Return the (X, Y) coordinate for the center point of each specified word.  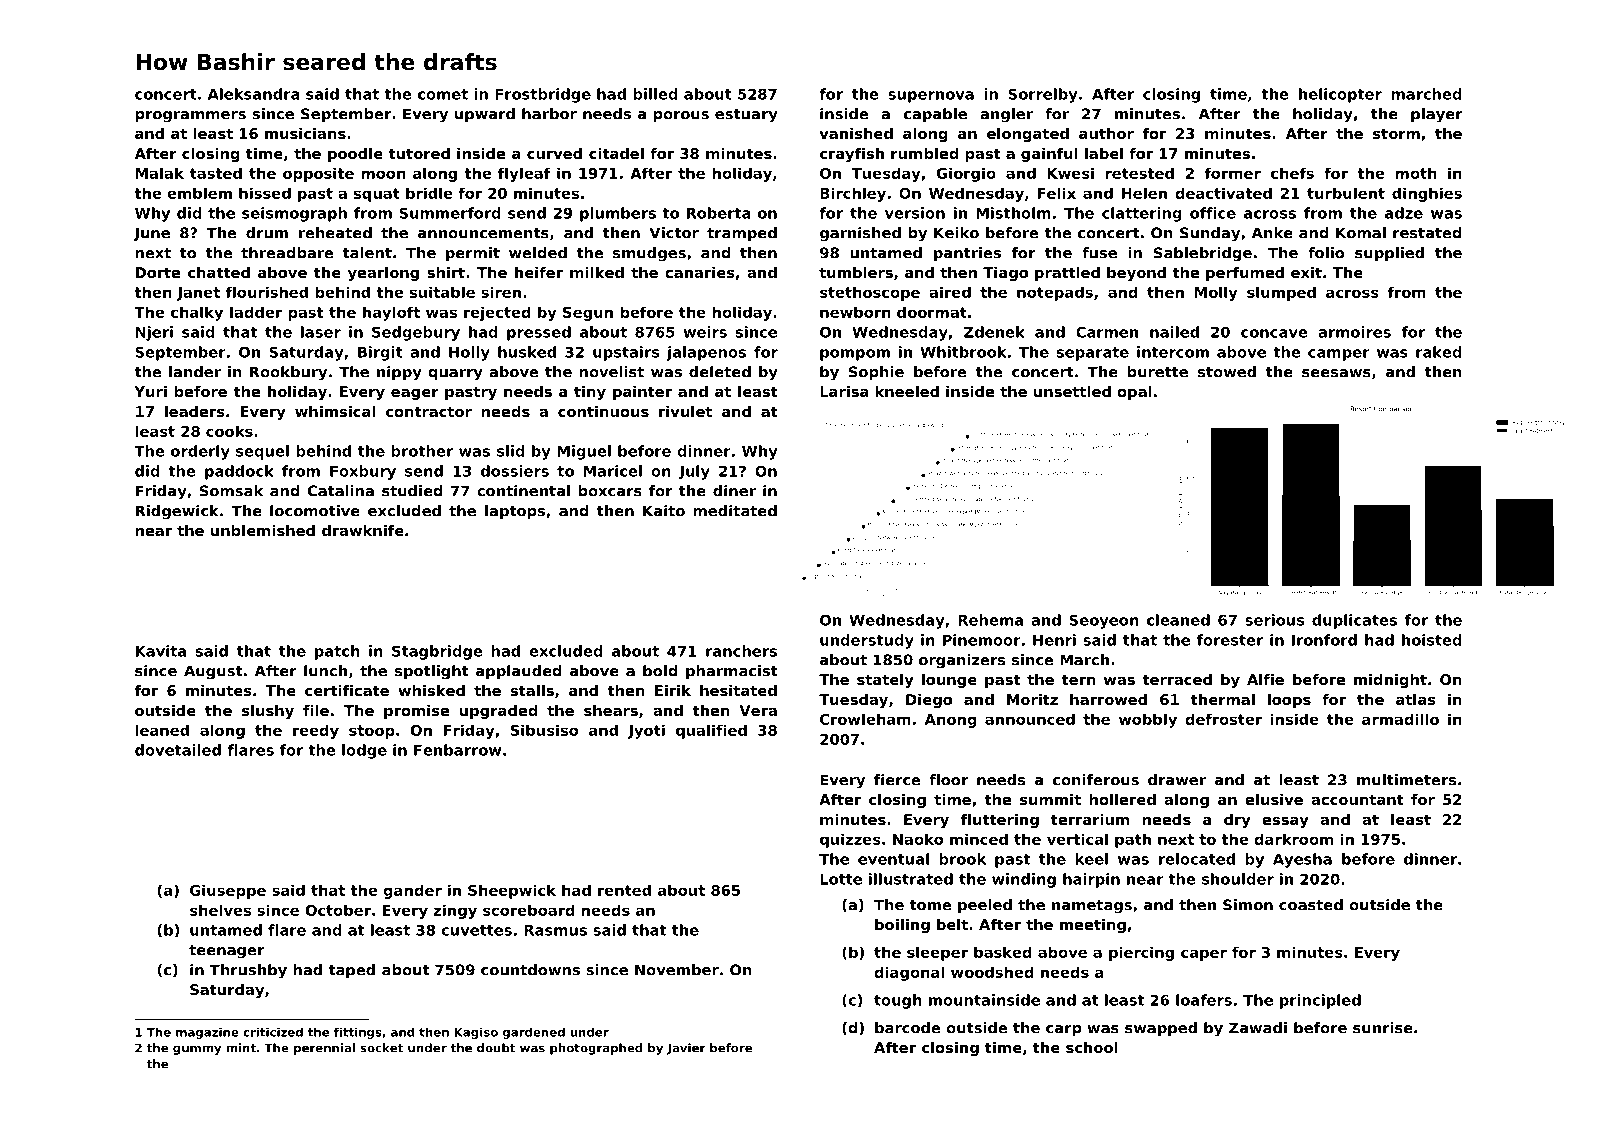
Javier (686, 1049)
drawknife (363, 530)
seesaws (1336, 373)
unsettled (1072, 391)
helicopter (1340, 95)
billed (655, 94)
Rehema (990, 620)
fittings (358, 1033)
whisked (431, 690)
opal (1134, 393)
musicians (305, 133)
